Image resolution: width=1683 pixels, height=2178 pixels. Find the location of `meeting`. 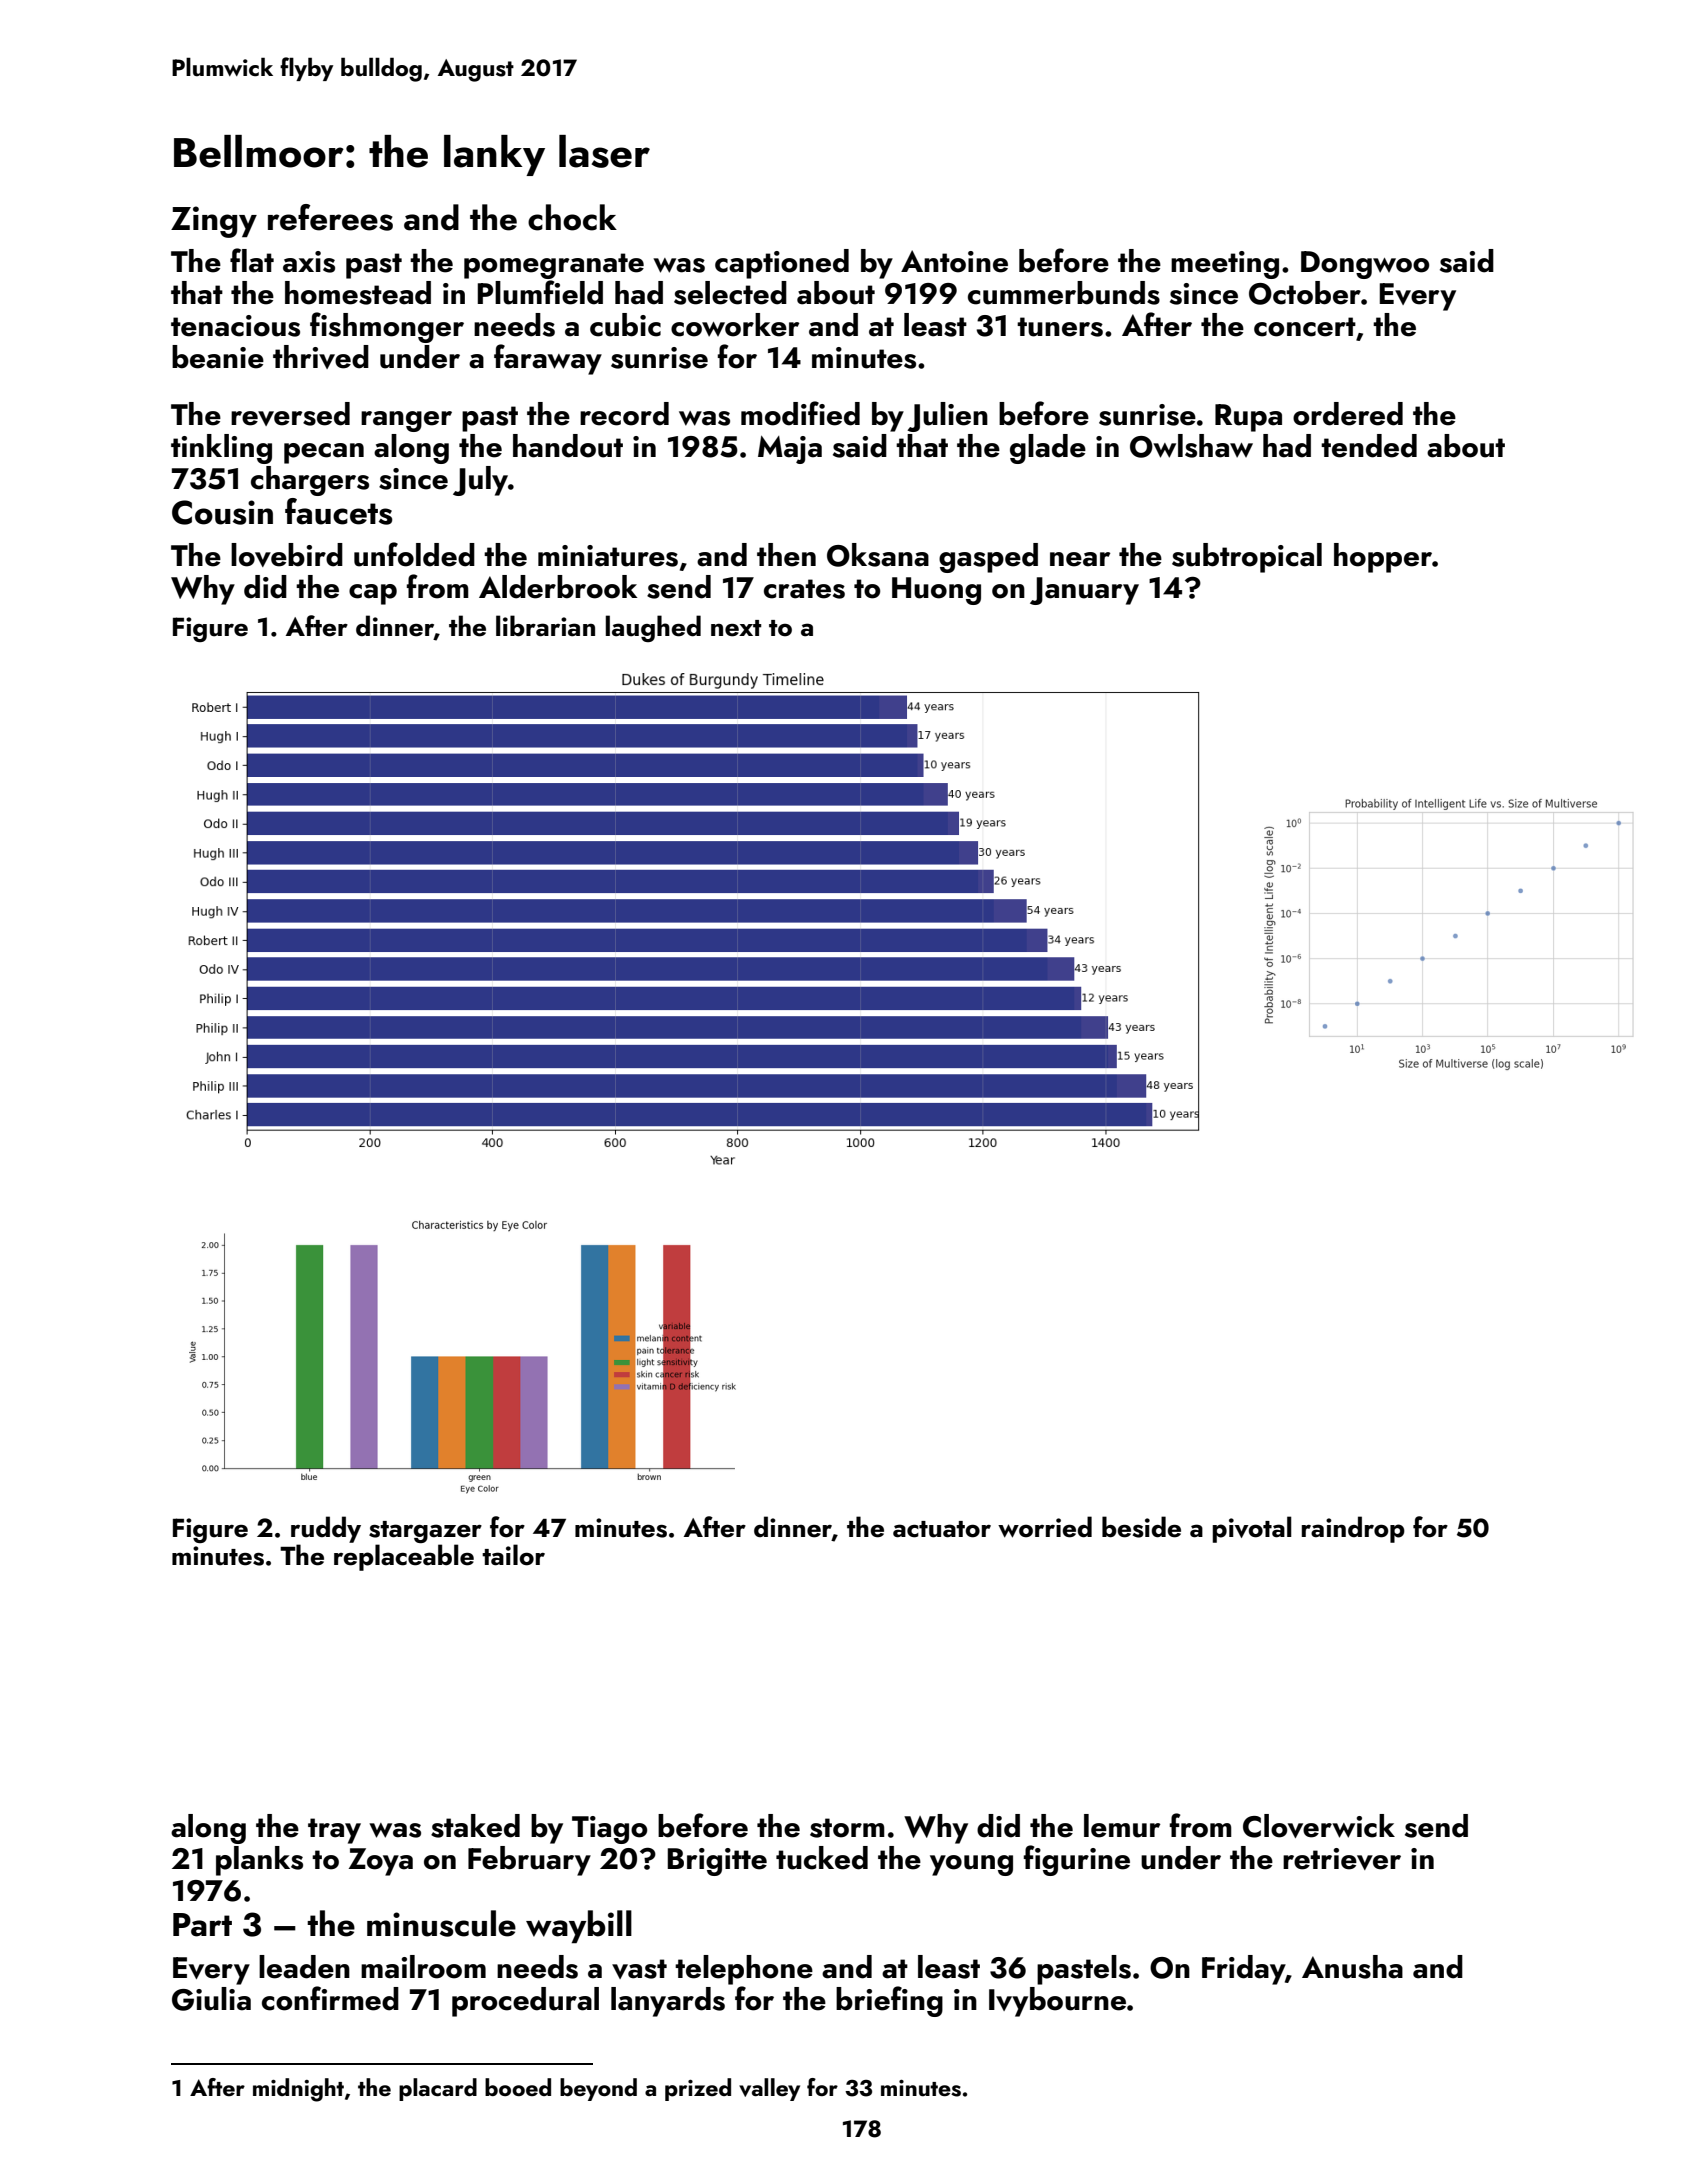

meeting is located at coordinates (1225, 265).
